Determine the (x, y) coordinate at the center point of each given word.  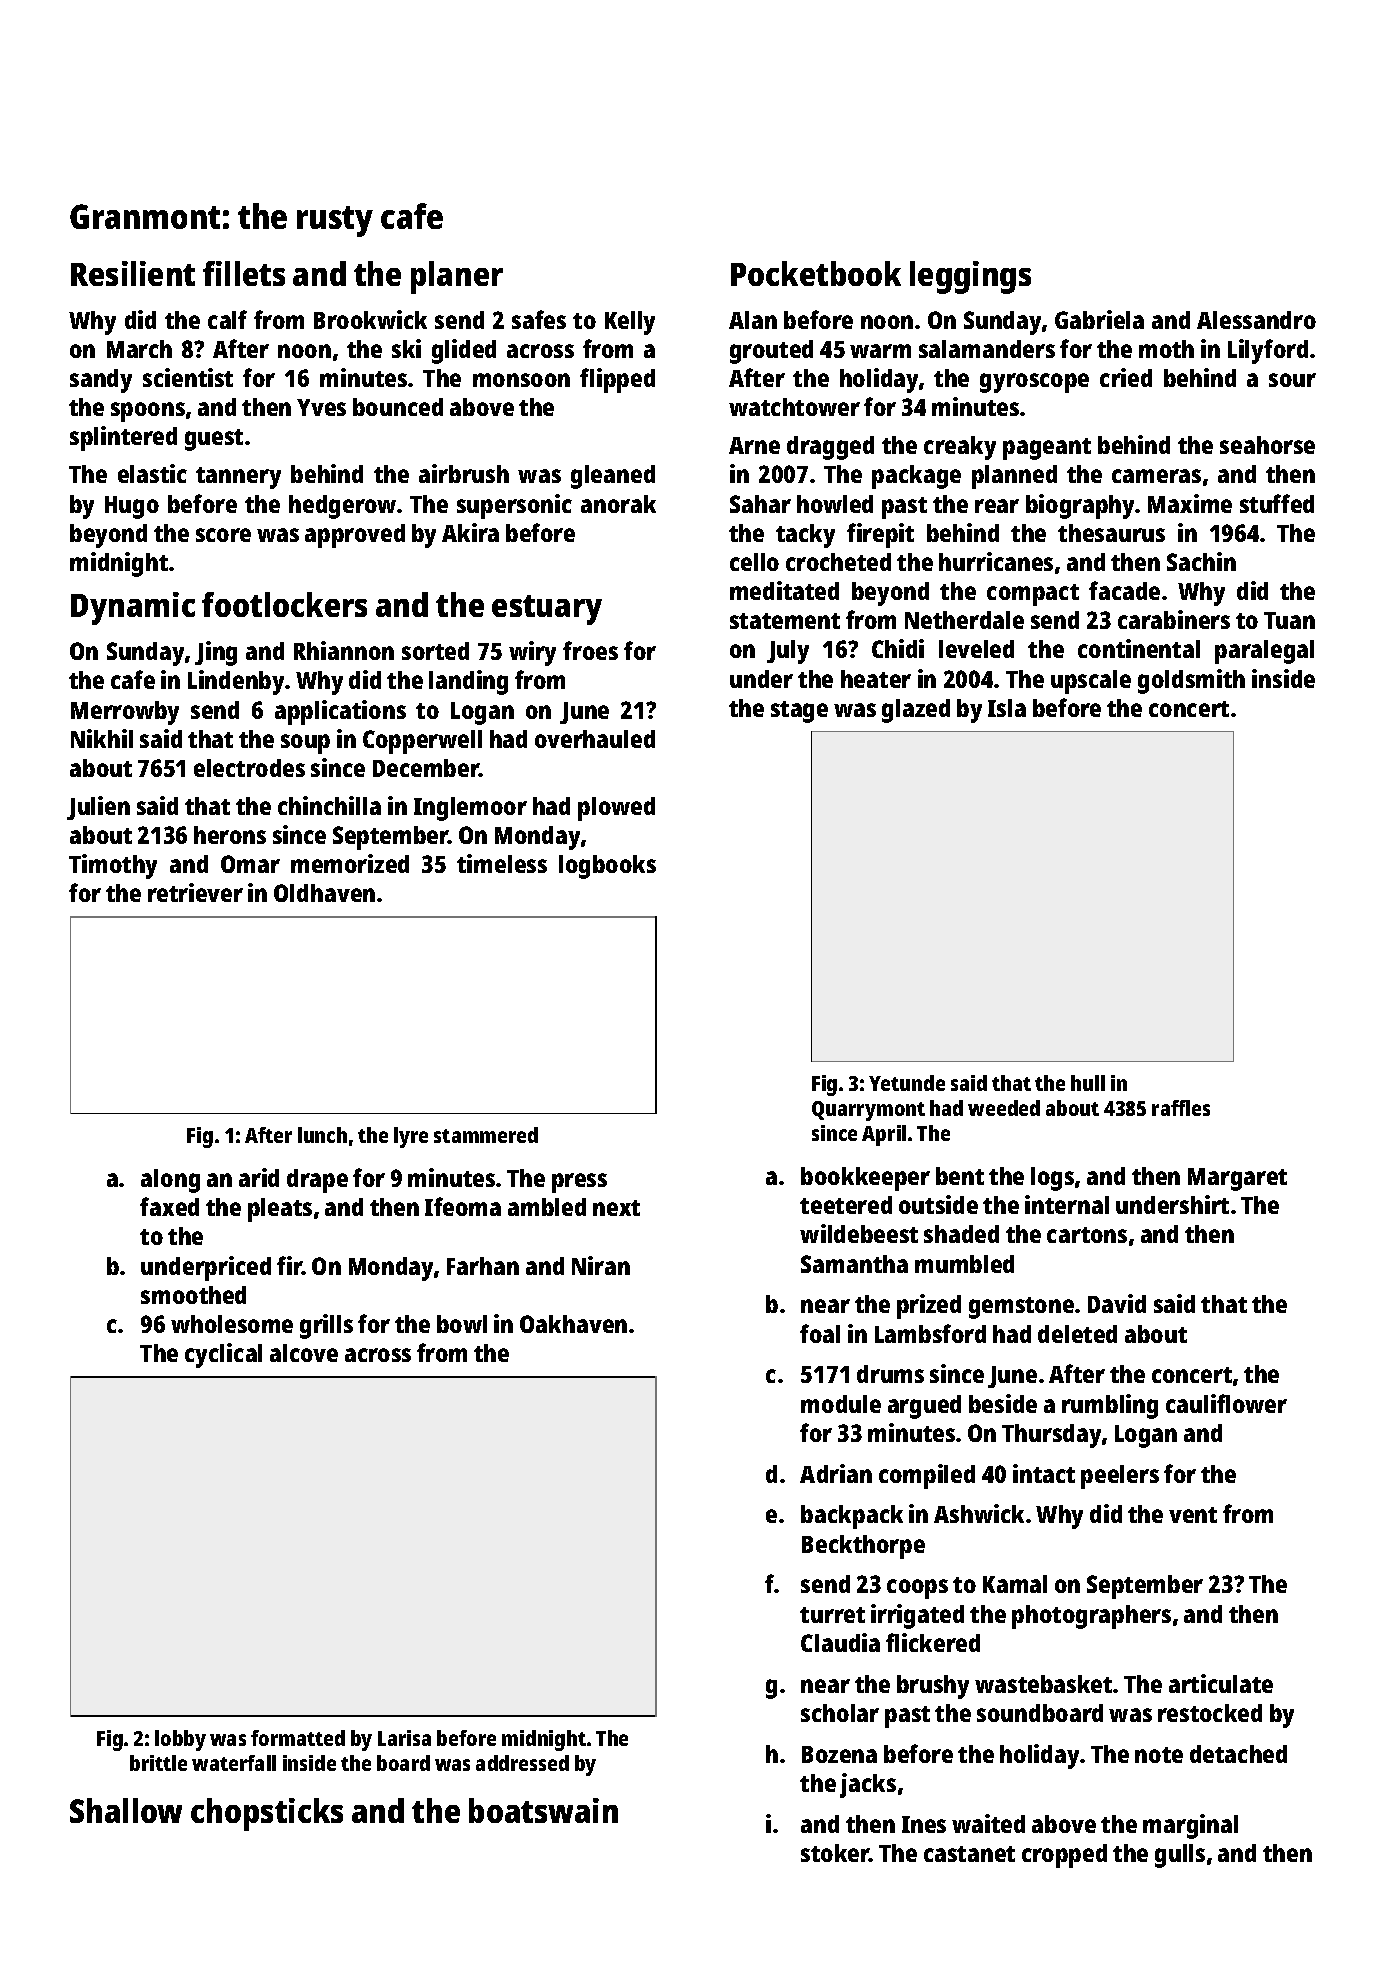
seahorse (1267, 445)
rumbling (1110, 1406)
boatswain (543, 1810)
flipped (617, 380)
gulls (1180, 1856)
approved (355, 536)
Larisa (404, 1738)
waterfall (234, 1763)
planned (1014, 477)
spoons (148, 412)
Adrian (836, 1473)
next (616, 1208)
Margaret (1237, 1179)
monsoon (521, 380)
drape (317, 1181)
